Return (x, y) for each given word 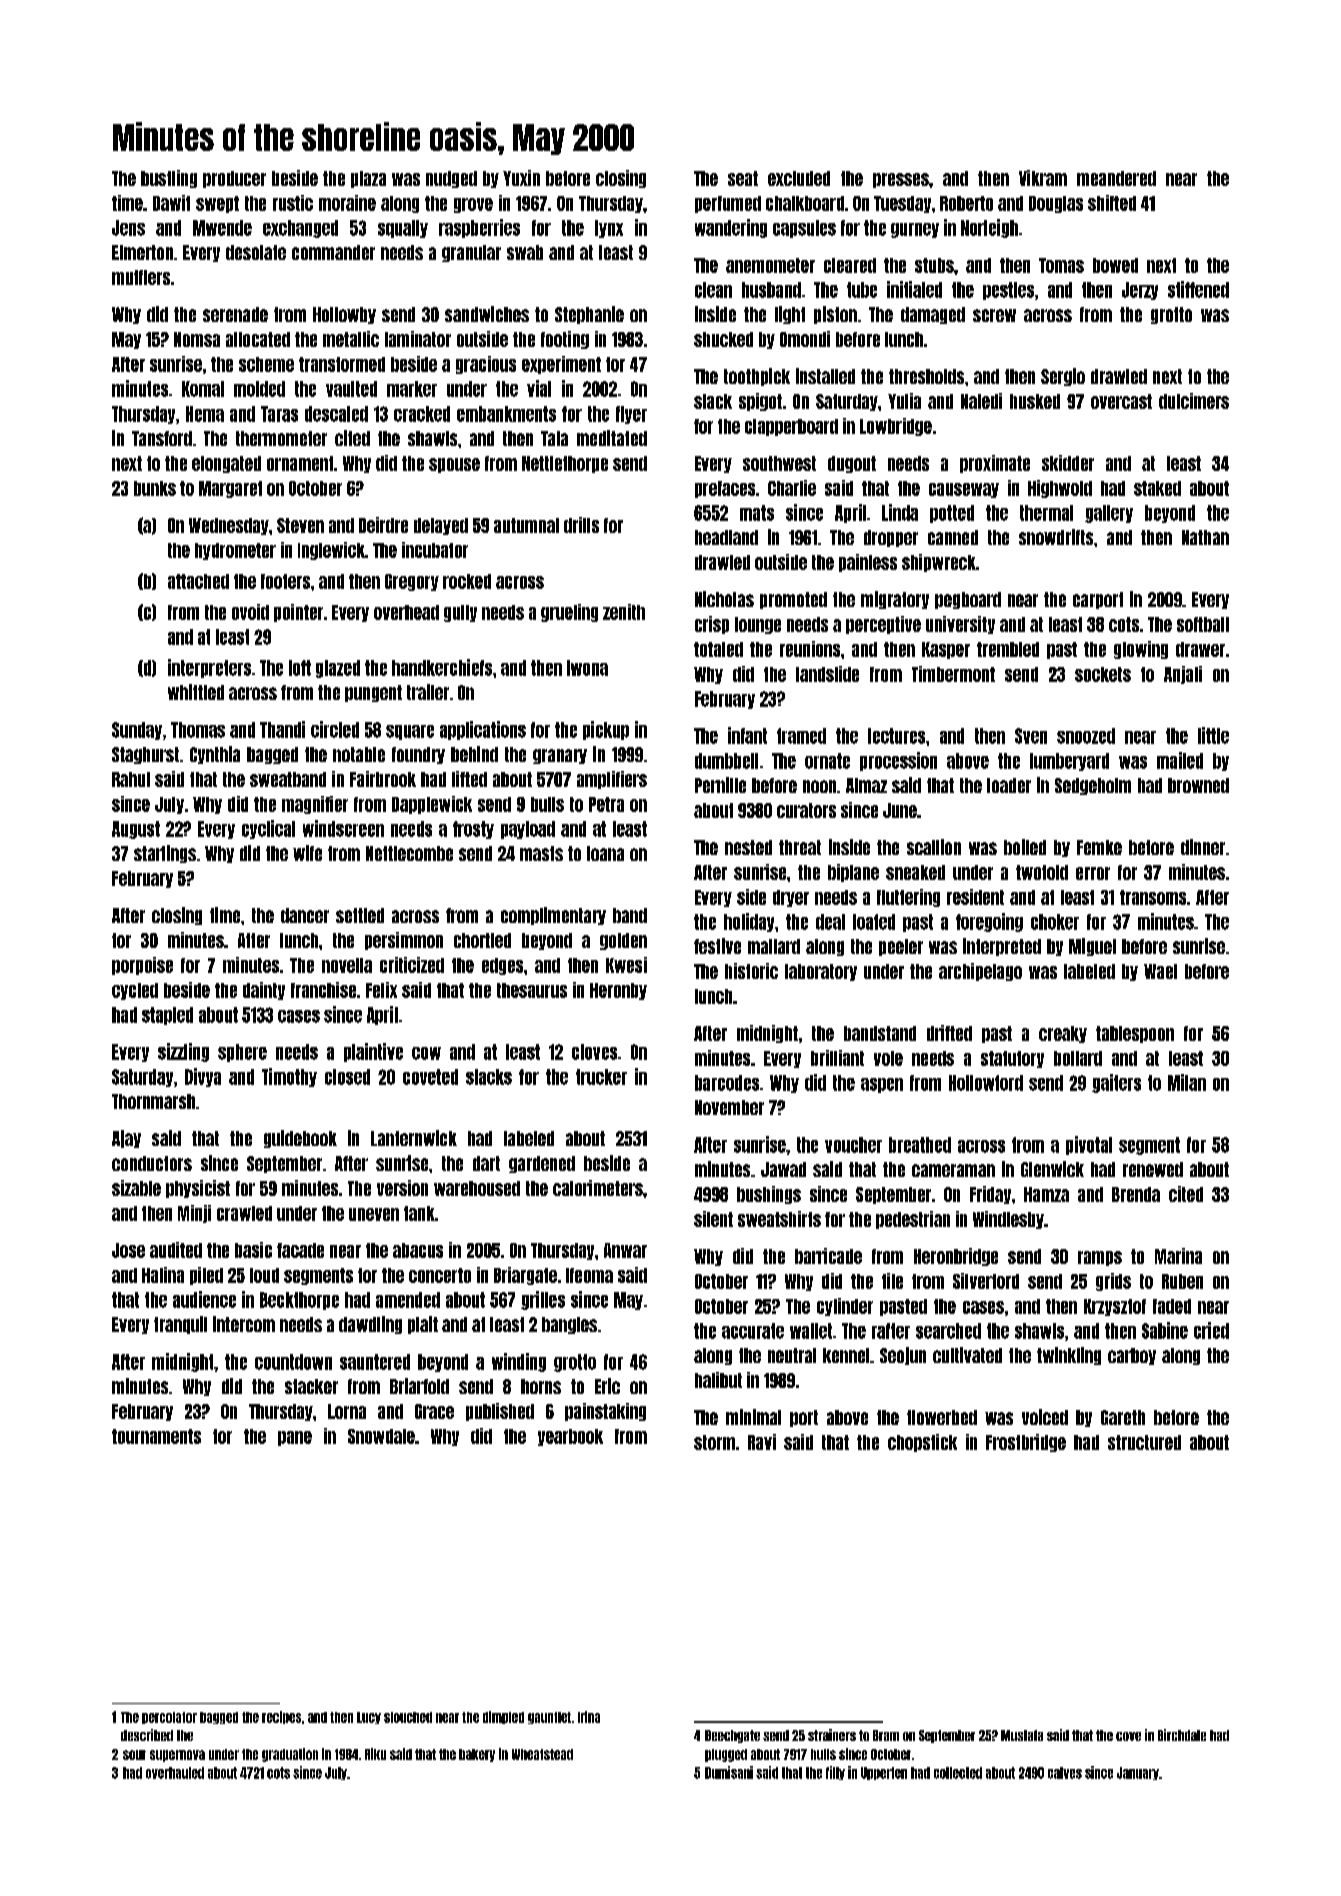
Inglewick (331, 551)
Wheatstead (542, 1754)
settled (360, 915)
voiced (1045, 1417)
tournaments (156, 1436)
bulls (547, 804)
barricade (828, 1256)
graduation (290, 1755)
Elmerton (142, 252)
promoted (793, 600)
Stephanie (589, 315)
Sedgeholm (1093, 786)
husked (1035, 401)
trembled (1008, 649)
